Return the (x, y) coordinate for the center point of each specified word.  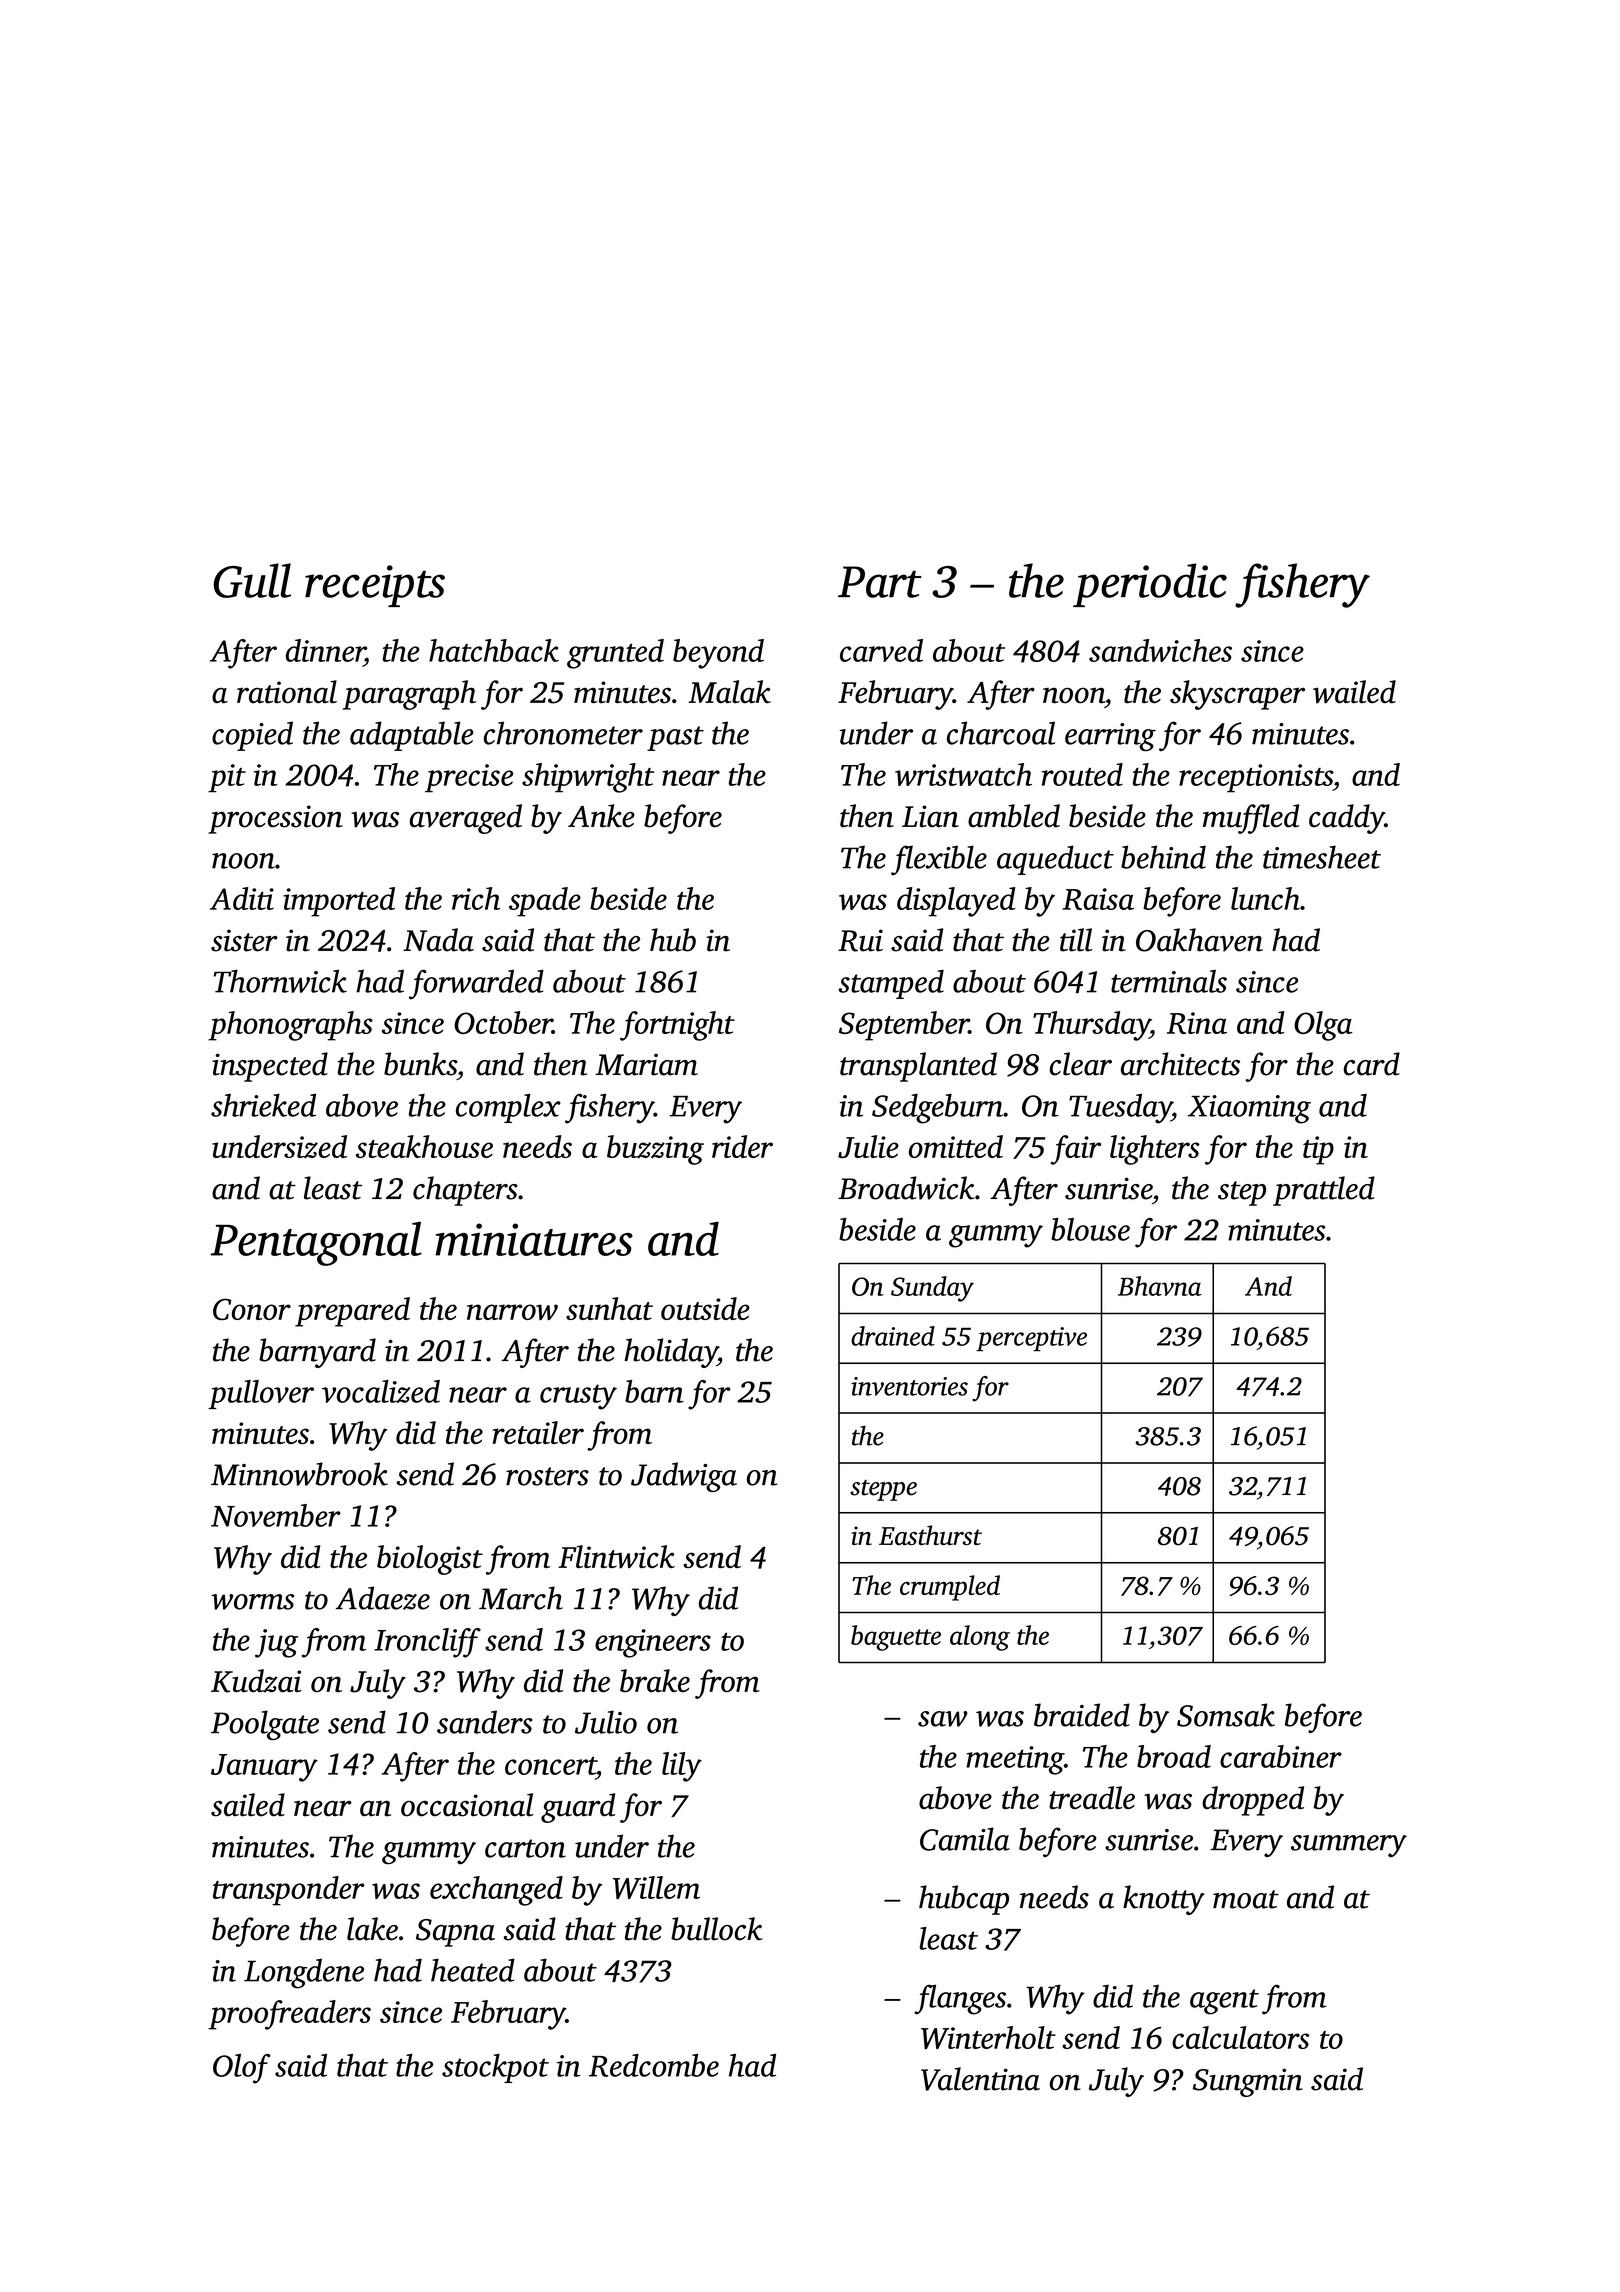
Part (880, 582)
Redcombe (654, 2065)
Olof (242, 2069)
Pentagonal (316, 1244)
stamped (891, 984)
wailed (1354, 692)
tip (1318, 1150)
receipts (375, 586)
